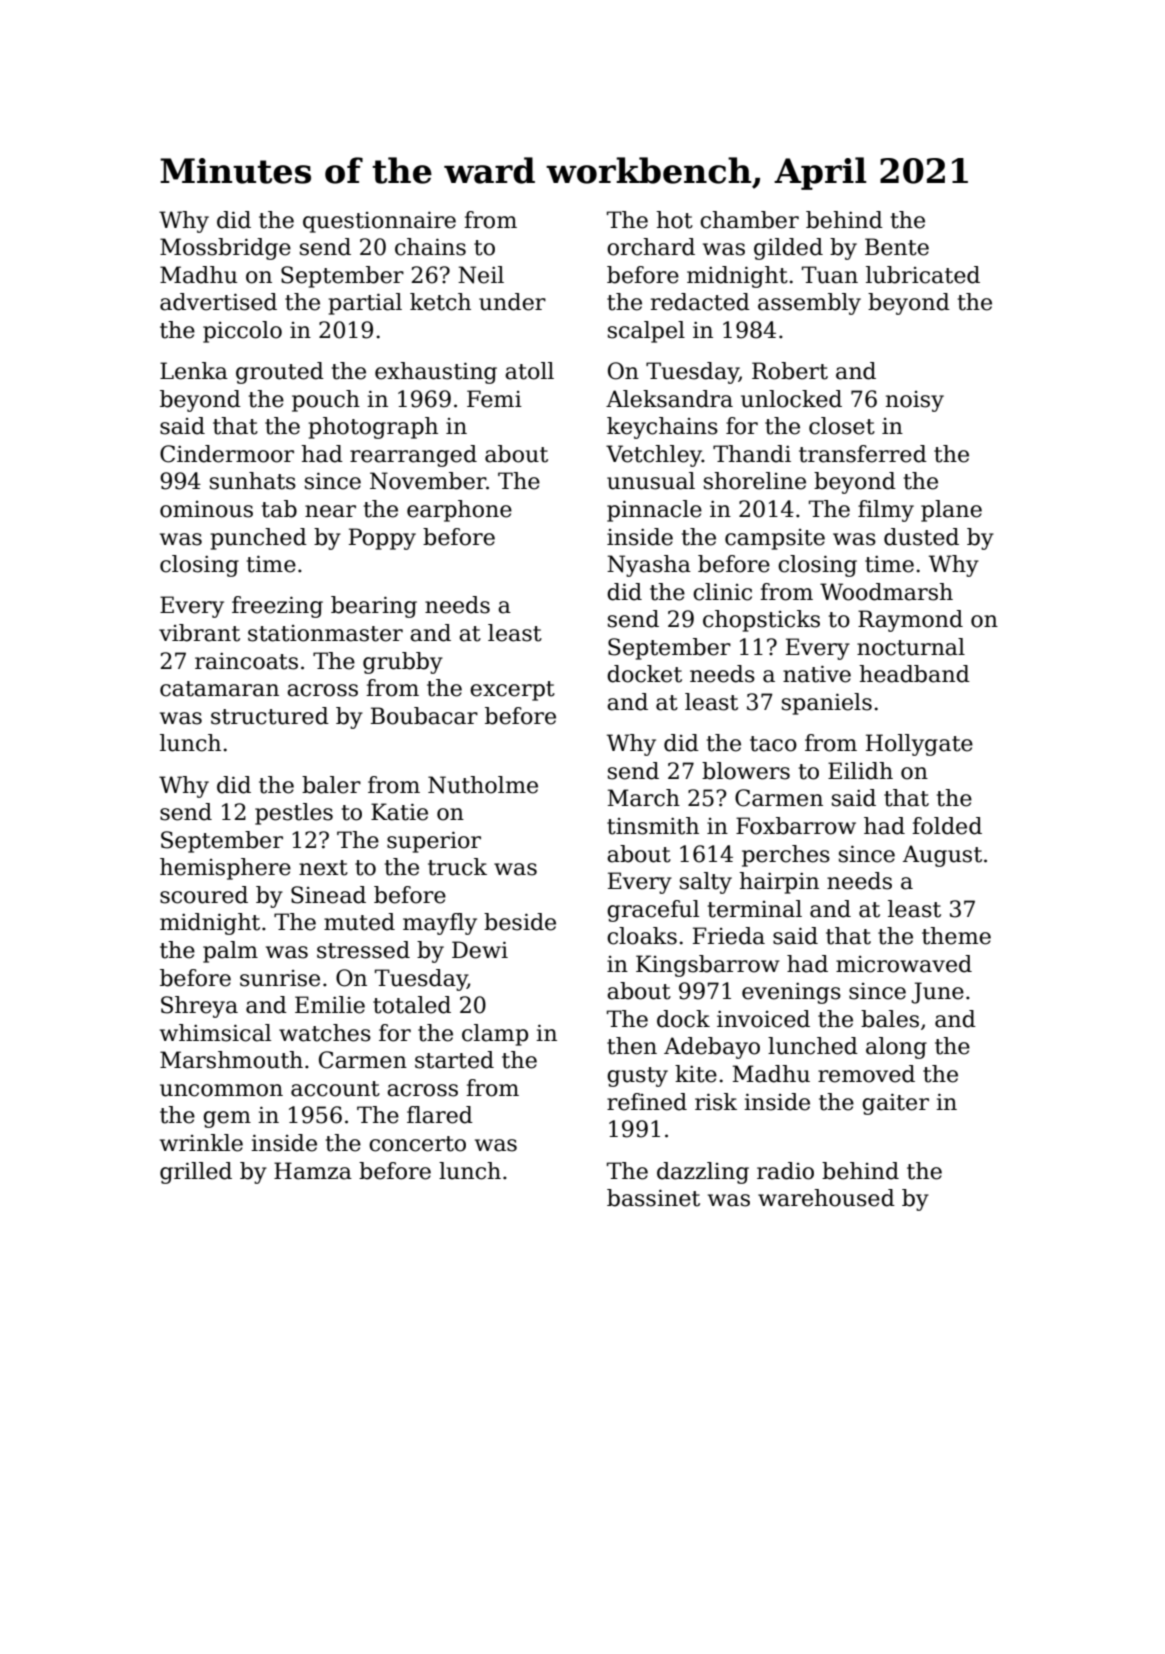 This document has height=1654, width=1165. Describe the element at coordinates (897, 247) in the document. I see `Bente` at that location.
